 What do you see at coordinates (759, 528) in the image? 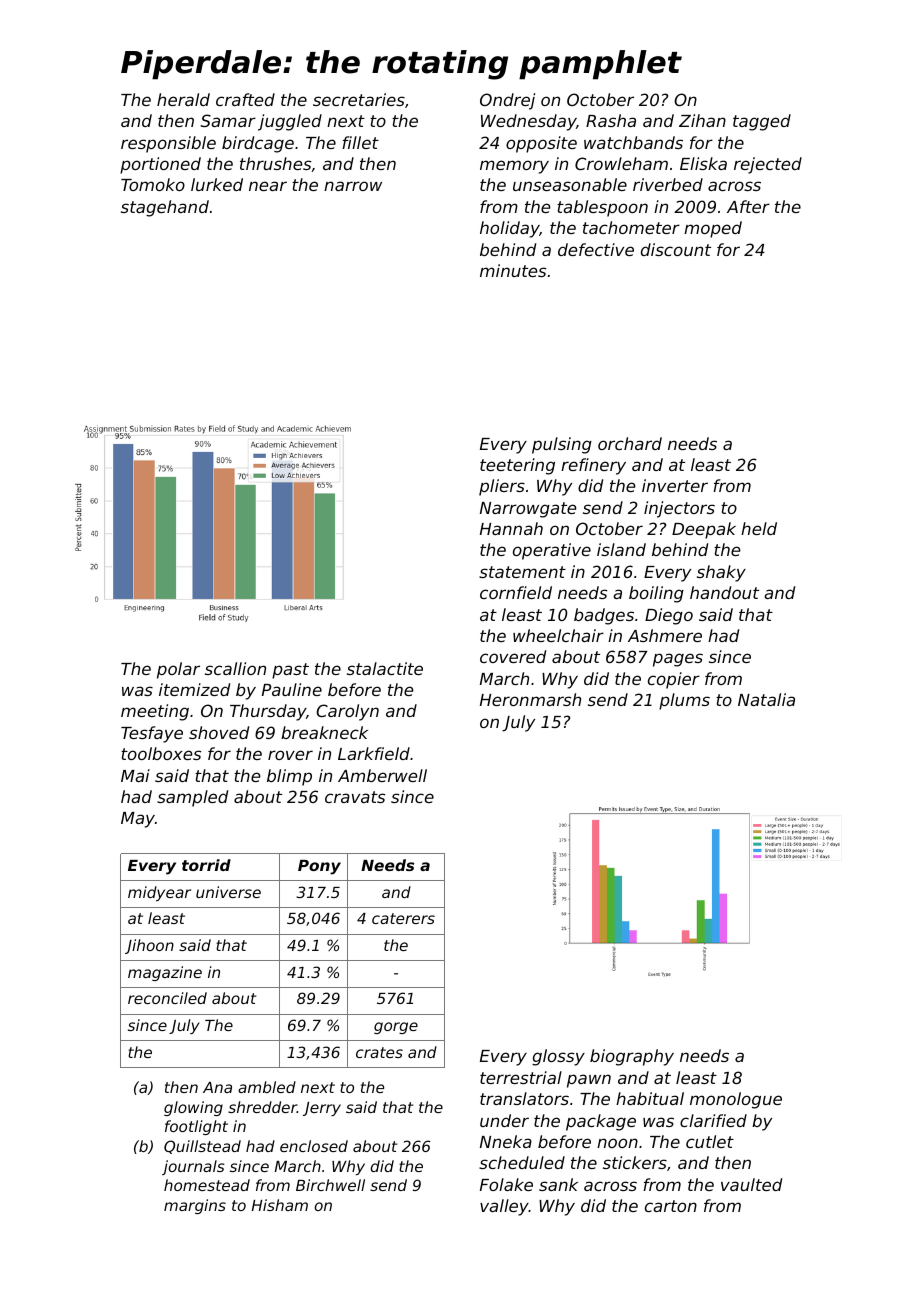
I see `held` at bounding box center [759, 528].
